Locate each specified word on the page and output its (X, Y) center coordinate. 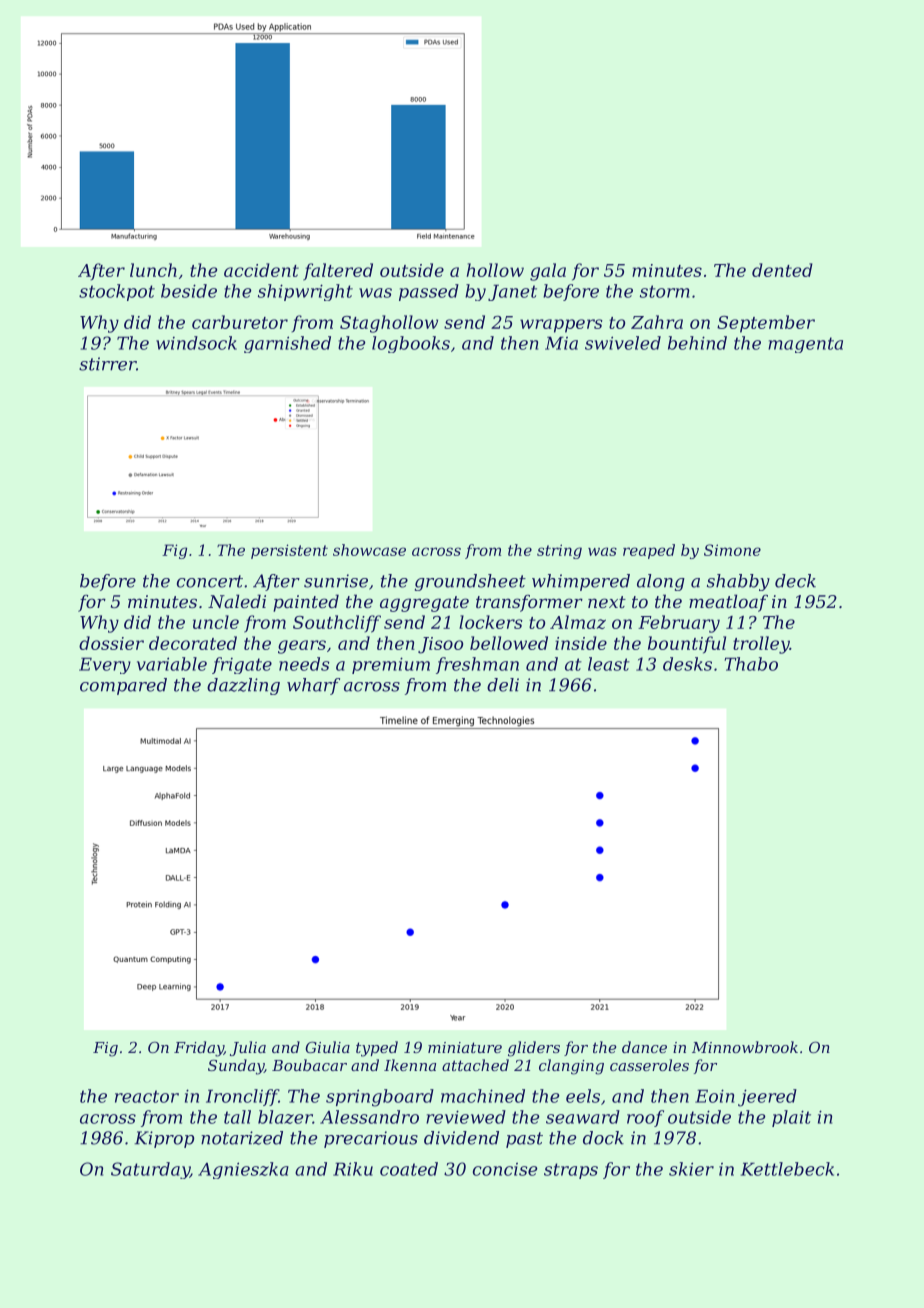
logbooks (411, 344)
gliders (534, 1049)
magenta (805, 345)
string (559, 551)
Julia (248, 1048)
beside (189, 291)
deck (795, 581)
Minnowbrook (745, 1047)
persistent (289, 551)
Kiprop (164, 1139)
